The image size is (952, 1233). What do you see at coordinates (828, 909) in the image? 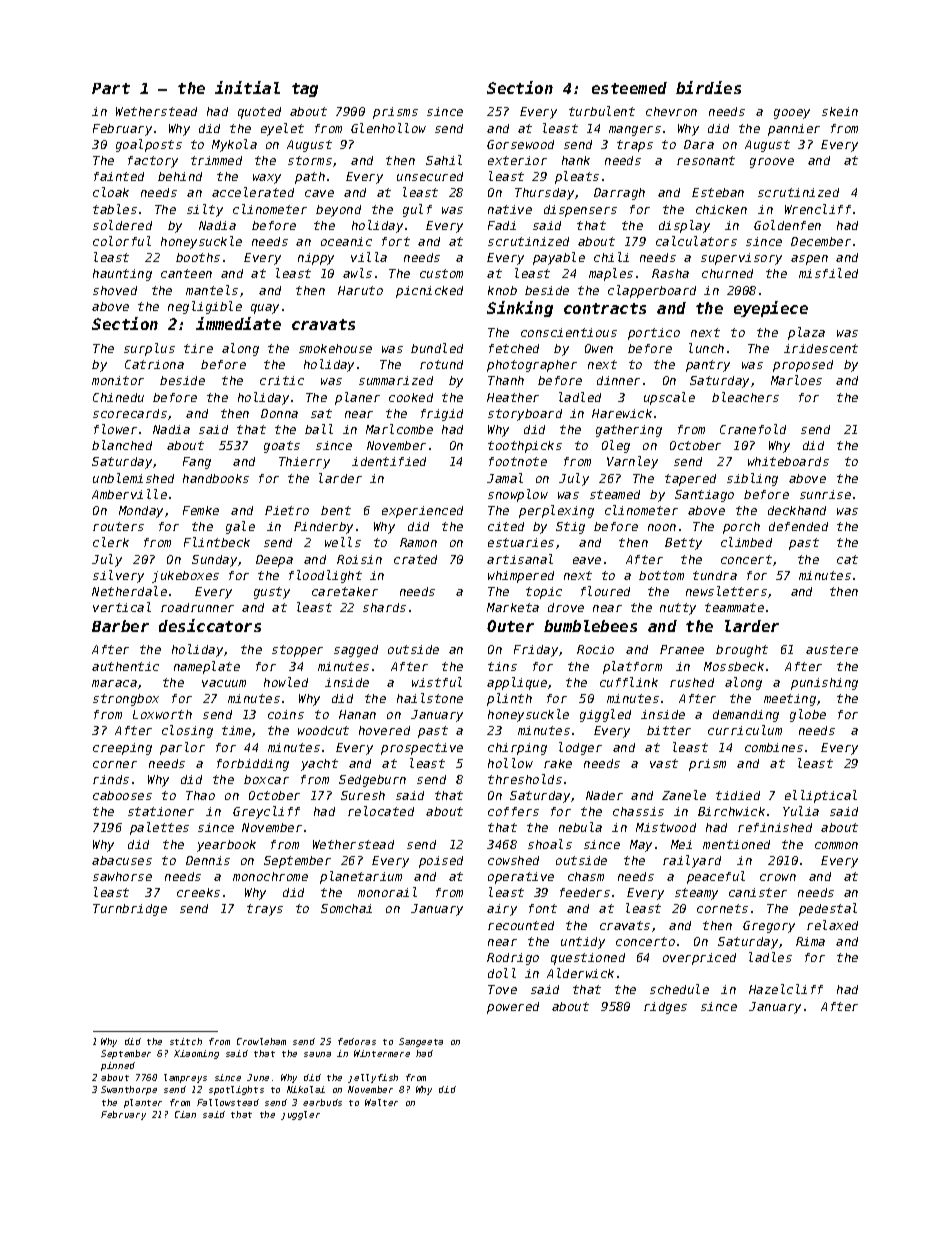
I see `pedestal` at bounding box center [828, 909].
